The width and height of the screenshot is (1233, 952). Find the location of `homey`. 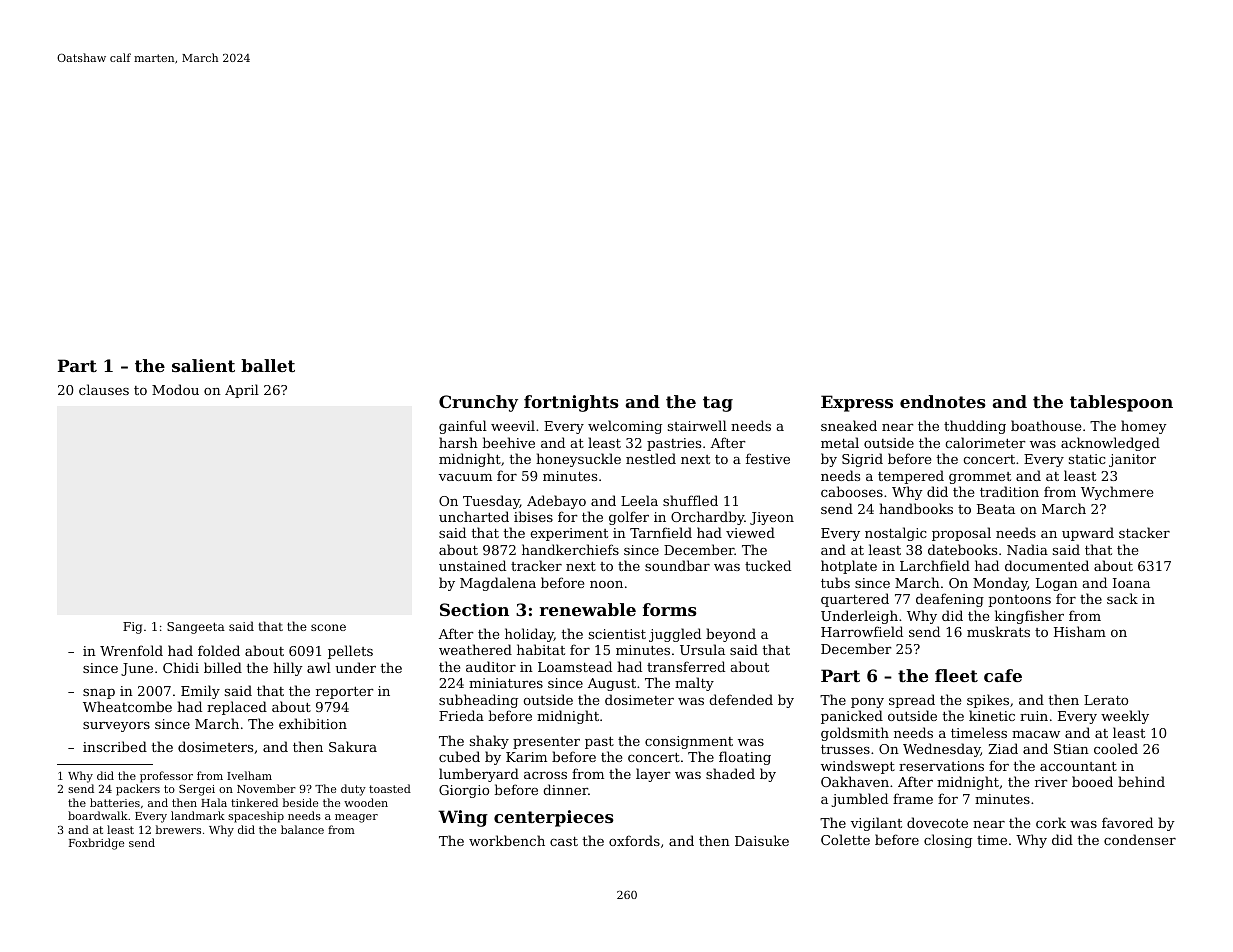

homey is located at coordinates (1144, 427).
